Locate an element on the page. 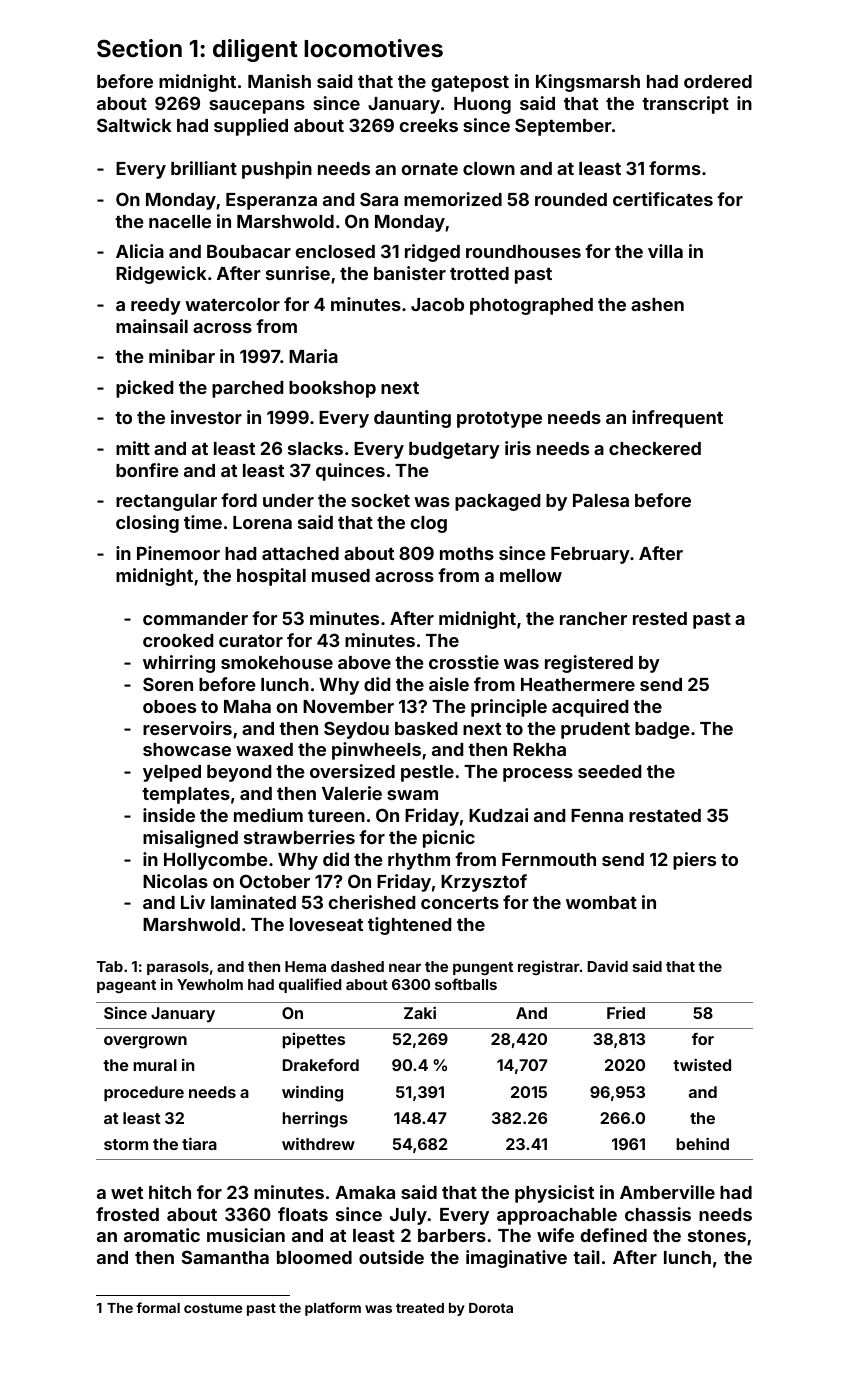 Image resolution: width=849 pixels, height=1400 pixels. badge is located at coordinates (662, 730).
